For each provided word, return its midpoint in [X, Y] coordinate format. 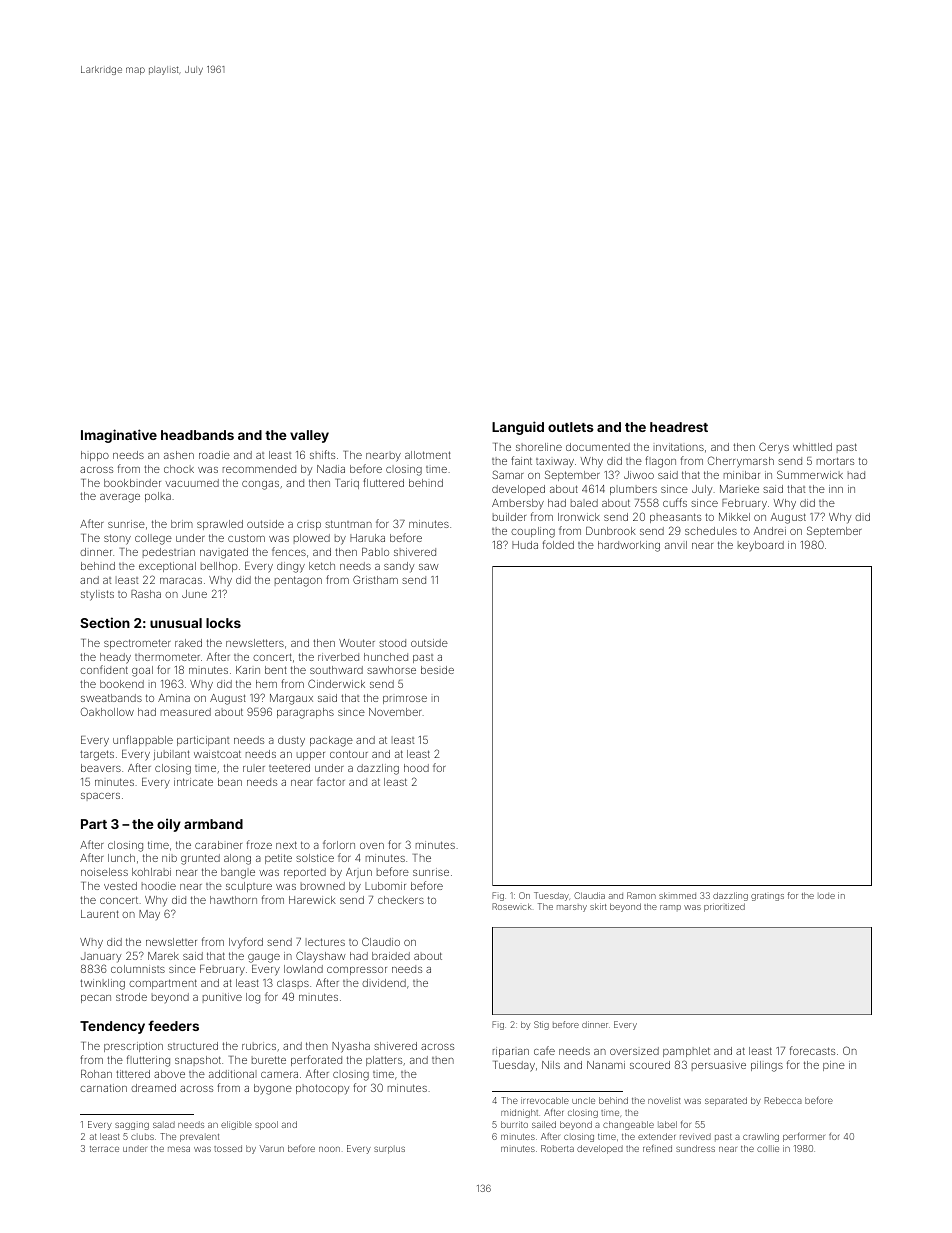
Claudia [589, 895]
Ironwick [579, 517]
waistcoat [217, 754]
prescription [133, 1047]
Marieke [739, 489]
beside [437, 670]
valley [309, 436]
